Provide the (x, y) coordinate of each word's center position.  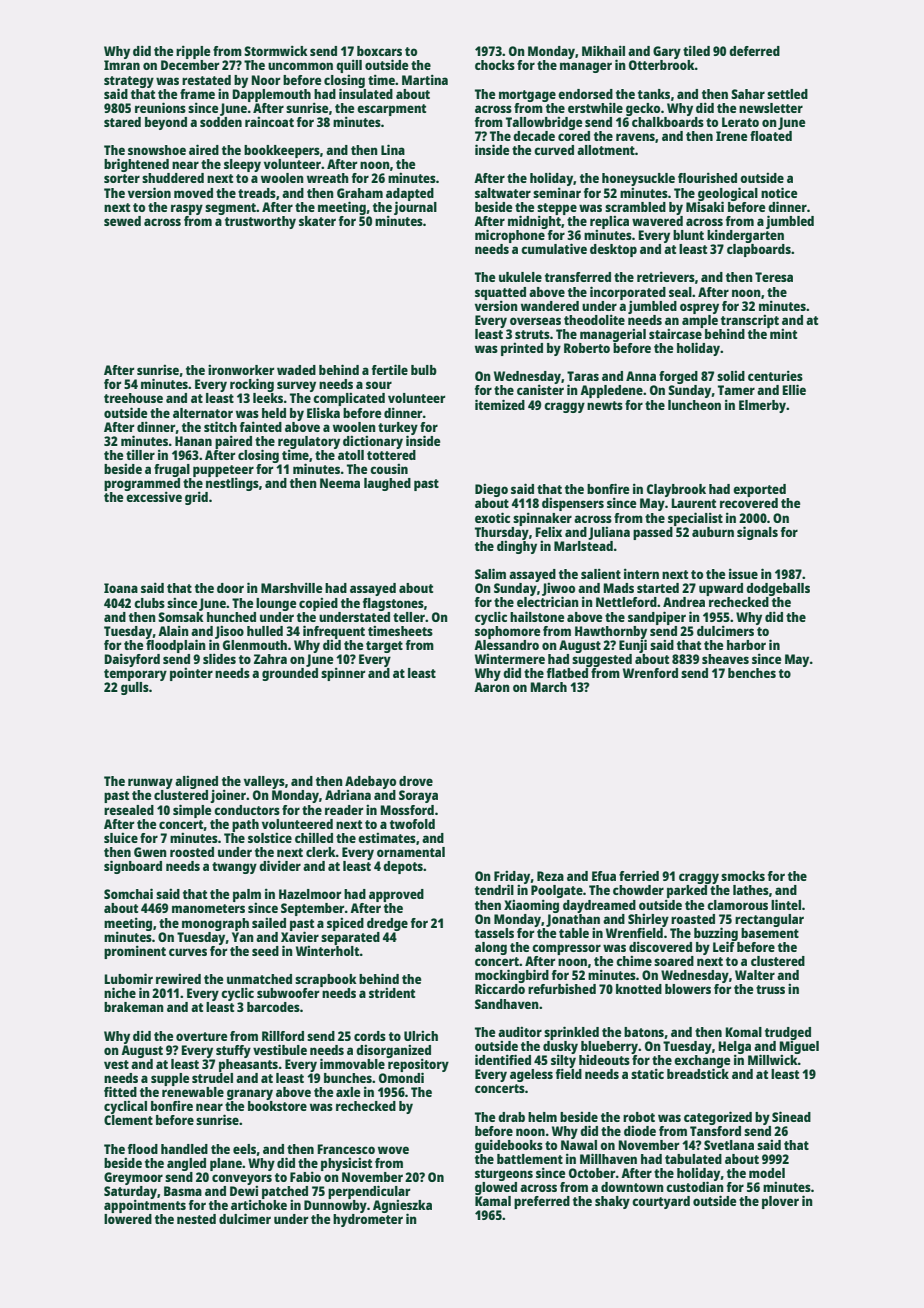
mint (783, 334)
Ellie (794, 389)
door (230, 588)
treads (257, 193)
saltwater (503, 193)
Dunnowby (335, 1206)
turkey (398, 428)
